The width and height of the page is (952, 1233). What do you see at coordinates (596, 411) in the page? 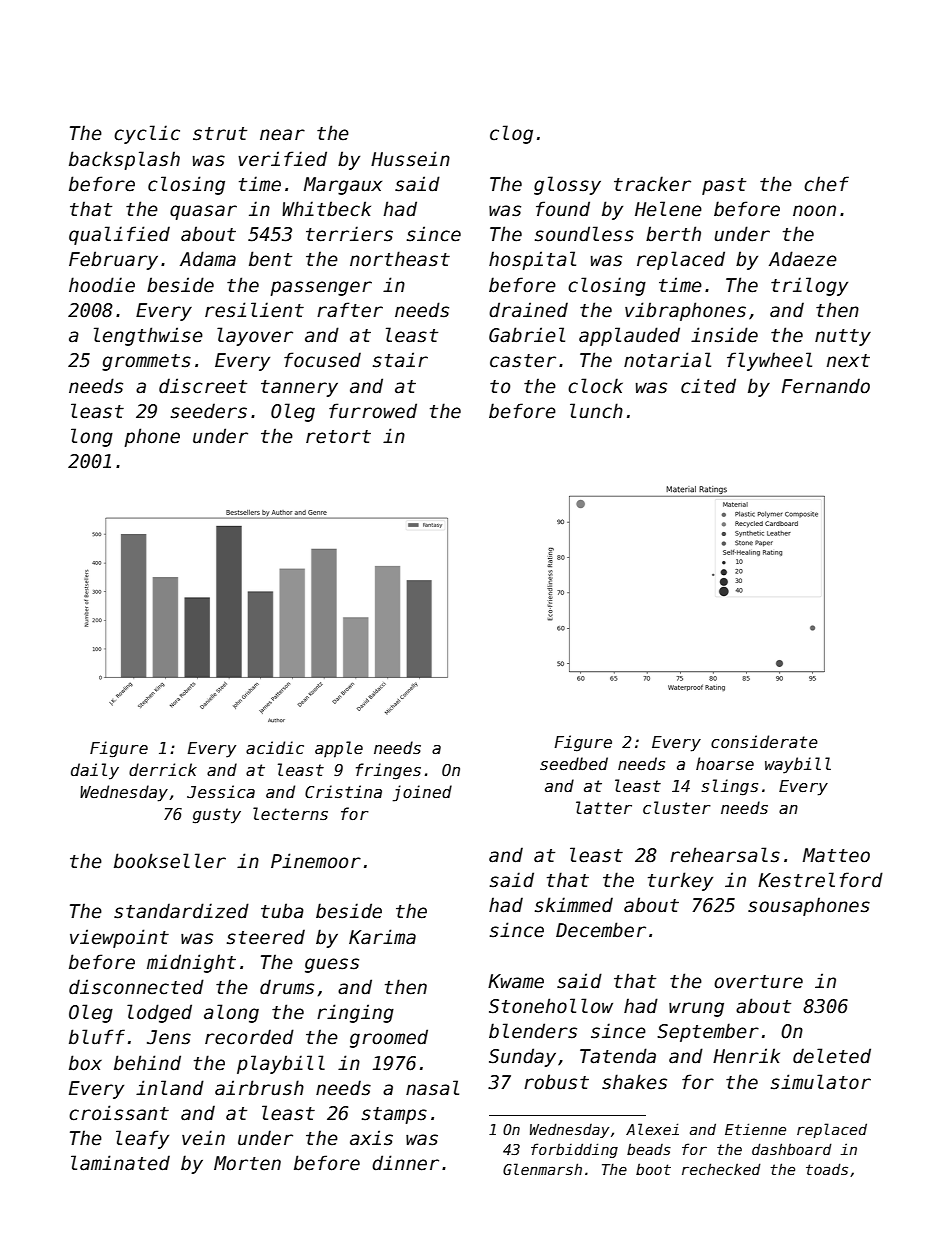
I see `lunch` at bounding box center [596, 411].
